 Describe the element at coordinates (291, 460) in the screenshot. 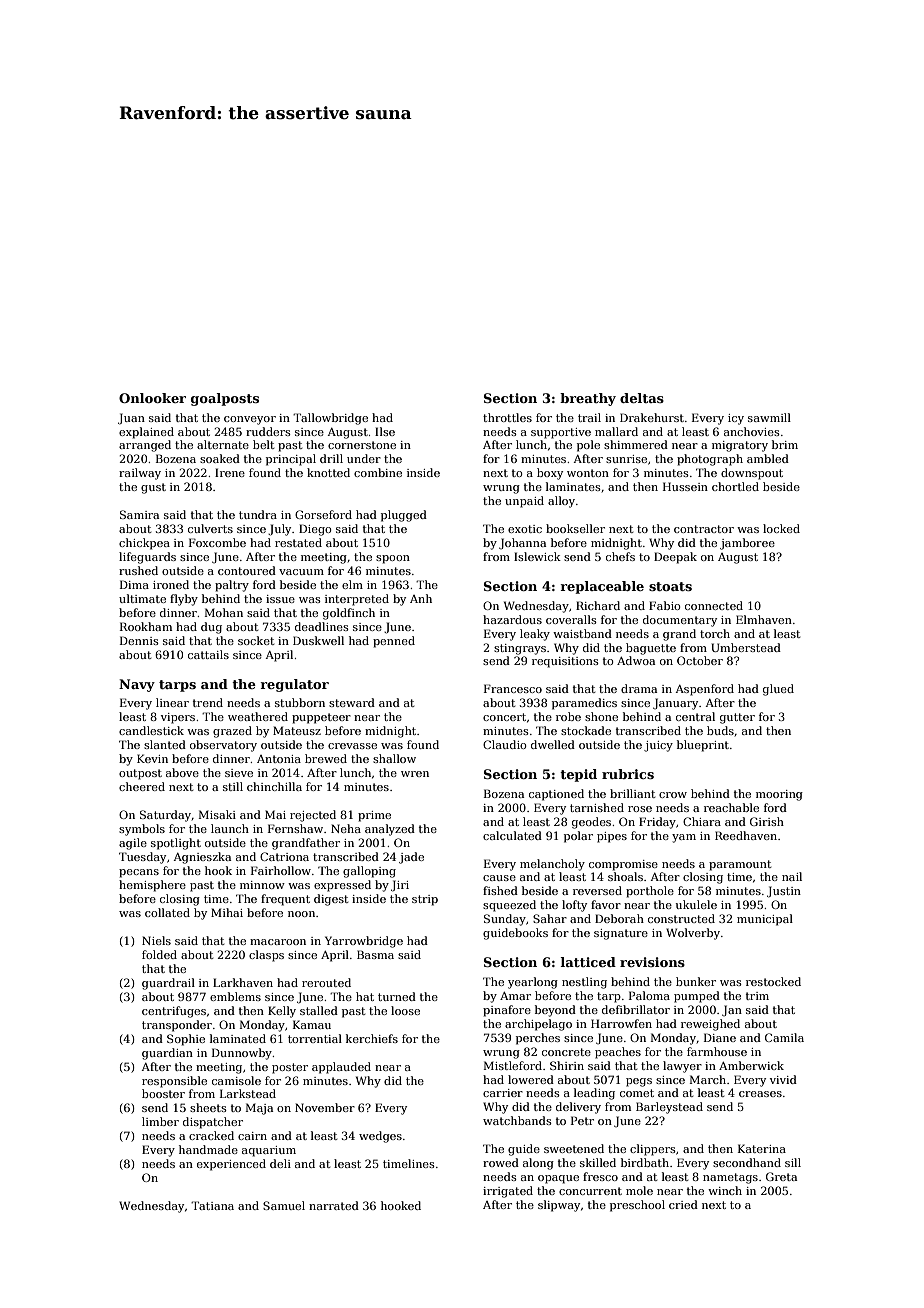

I see `principal` at that location.
